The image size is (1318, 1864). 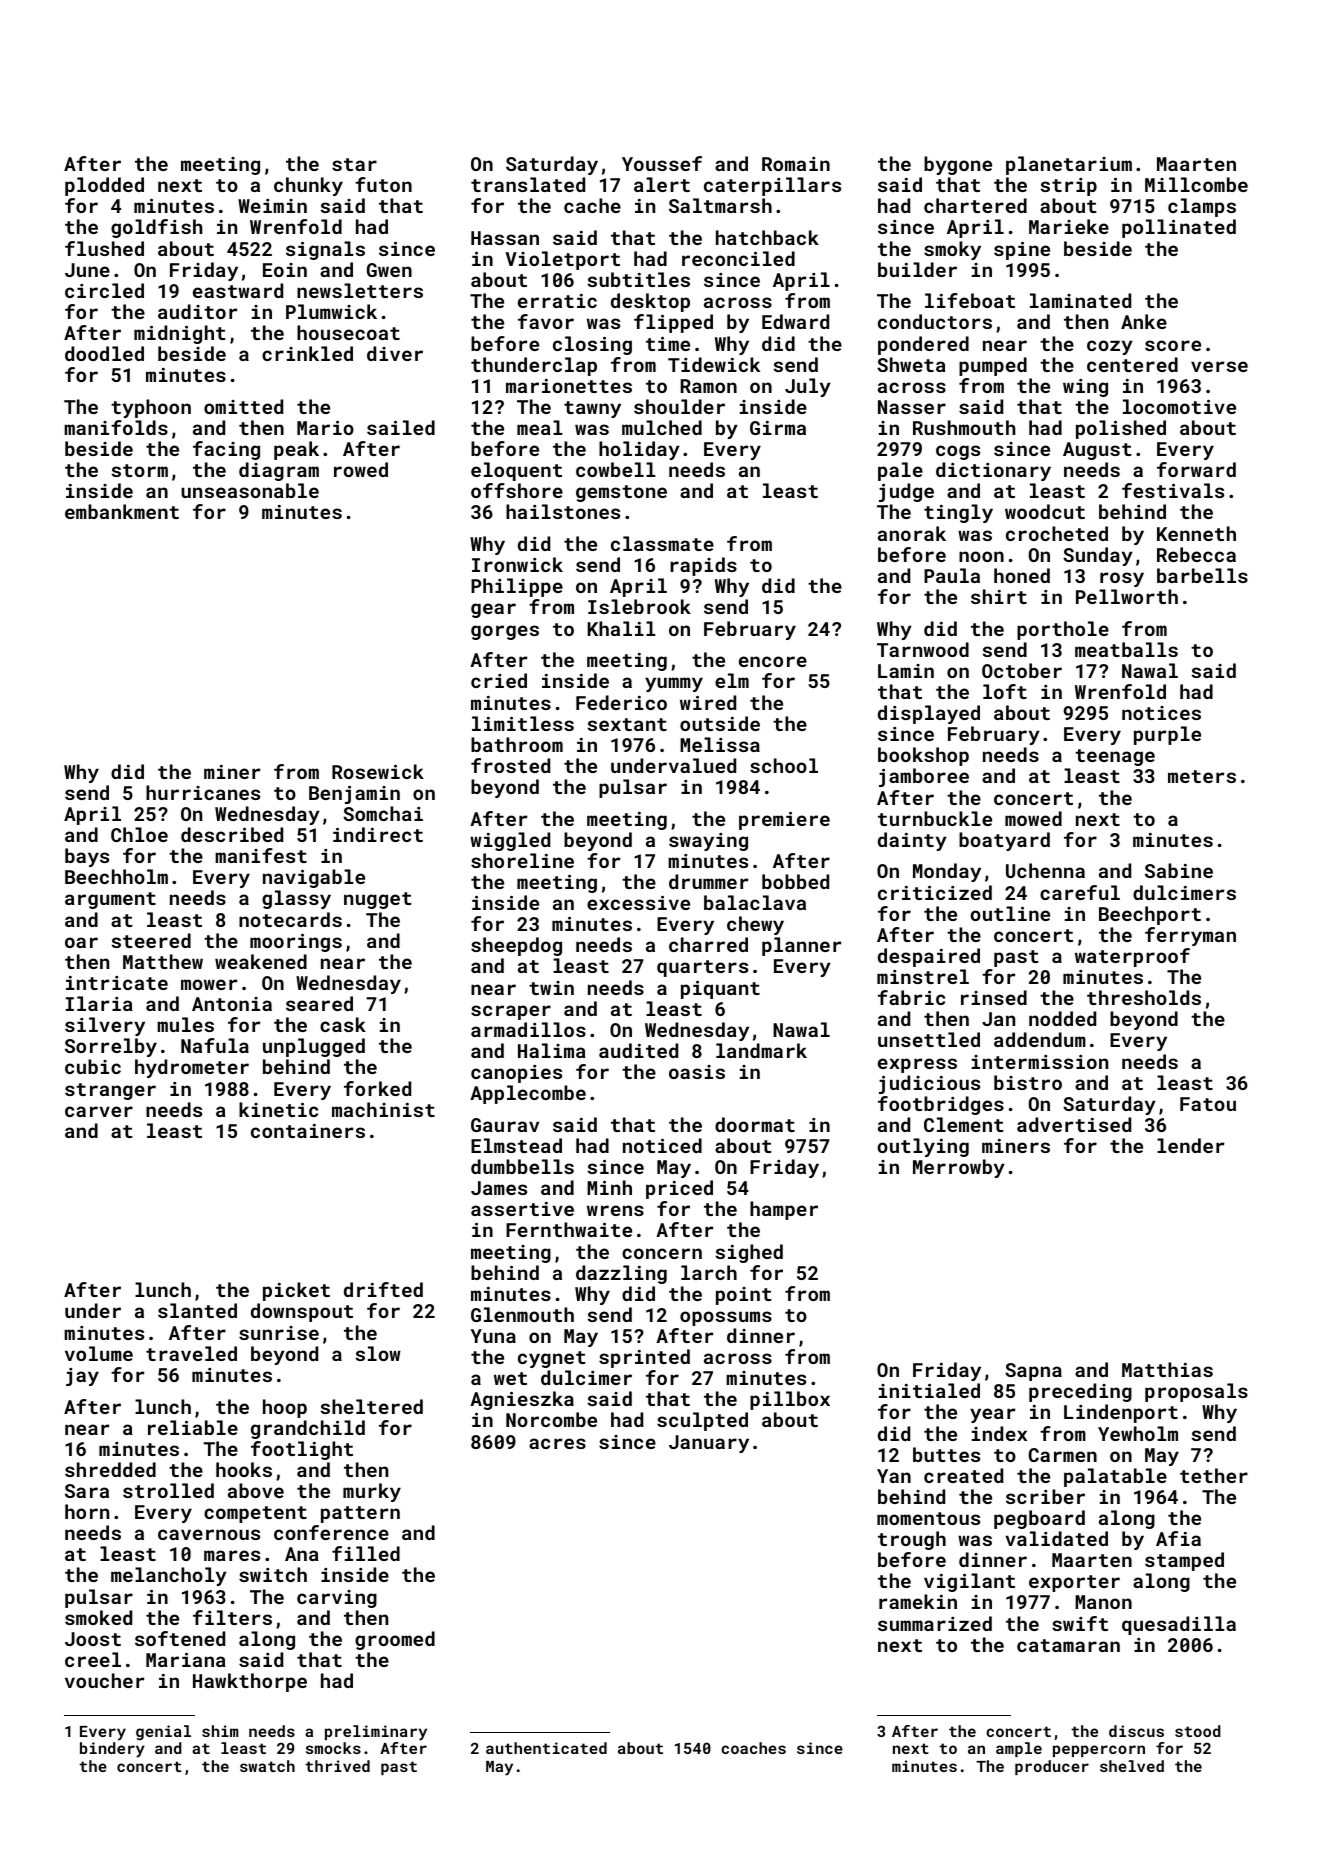 I want to click on eastward, so click(x=238, y=290).
